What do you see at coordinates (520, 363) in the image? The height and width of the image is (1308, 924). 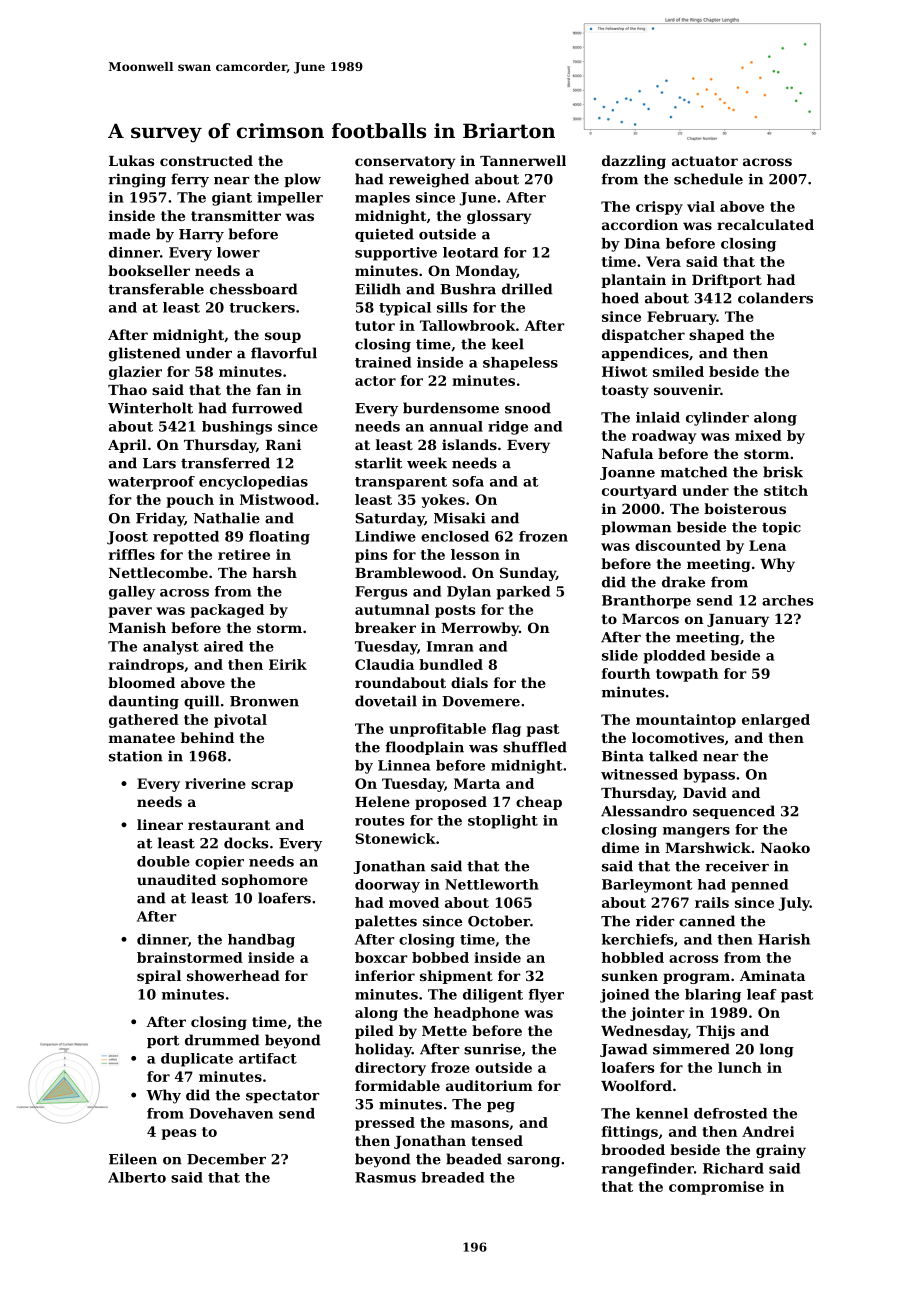 I see `shapeless` at bounding box center [520, 363].
